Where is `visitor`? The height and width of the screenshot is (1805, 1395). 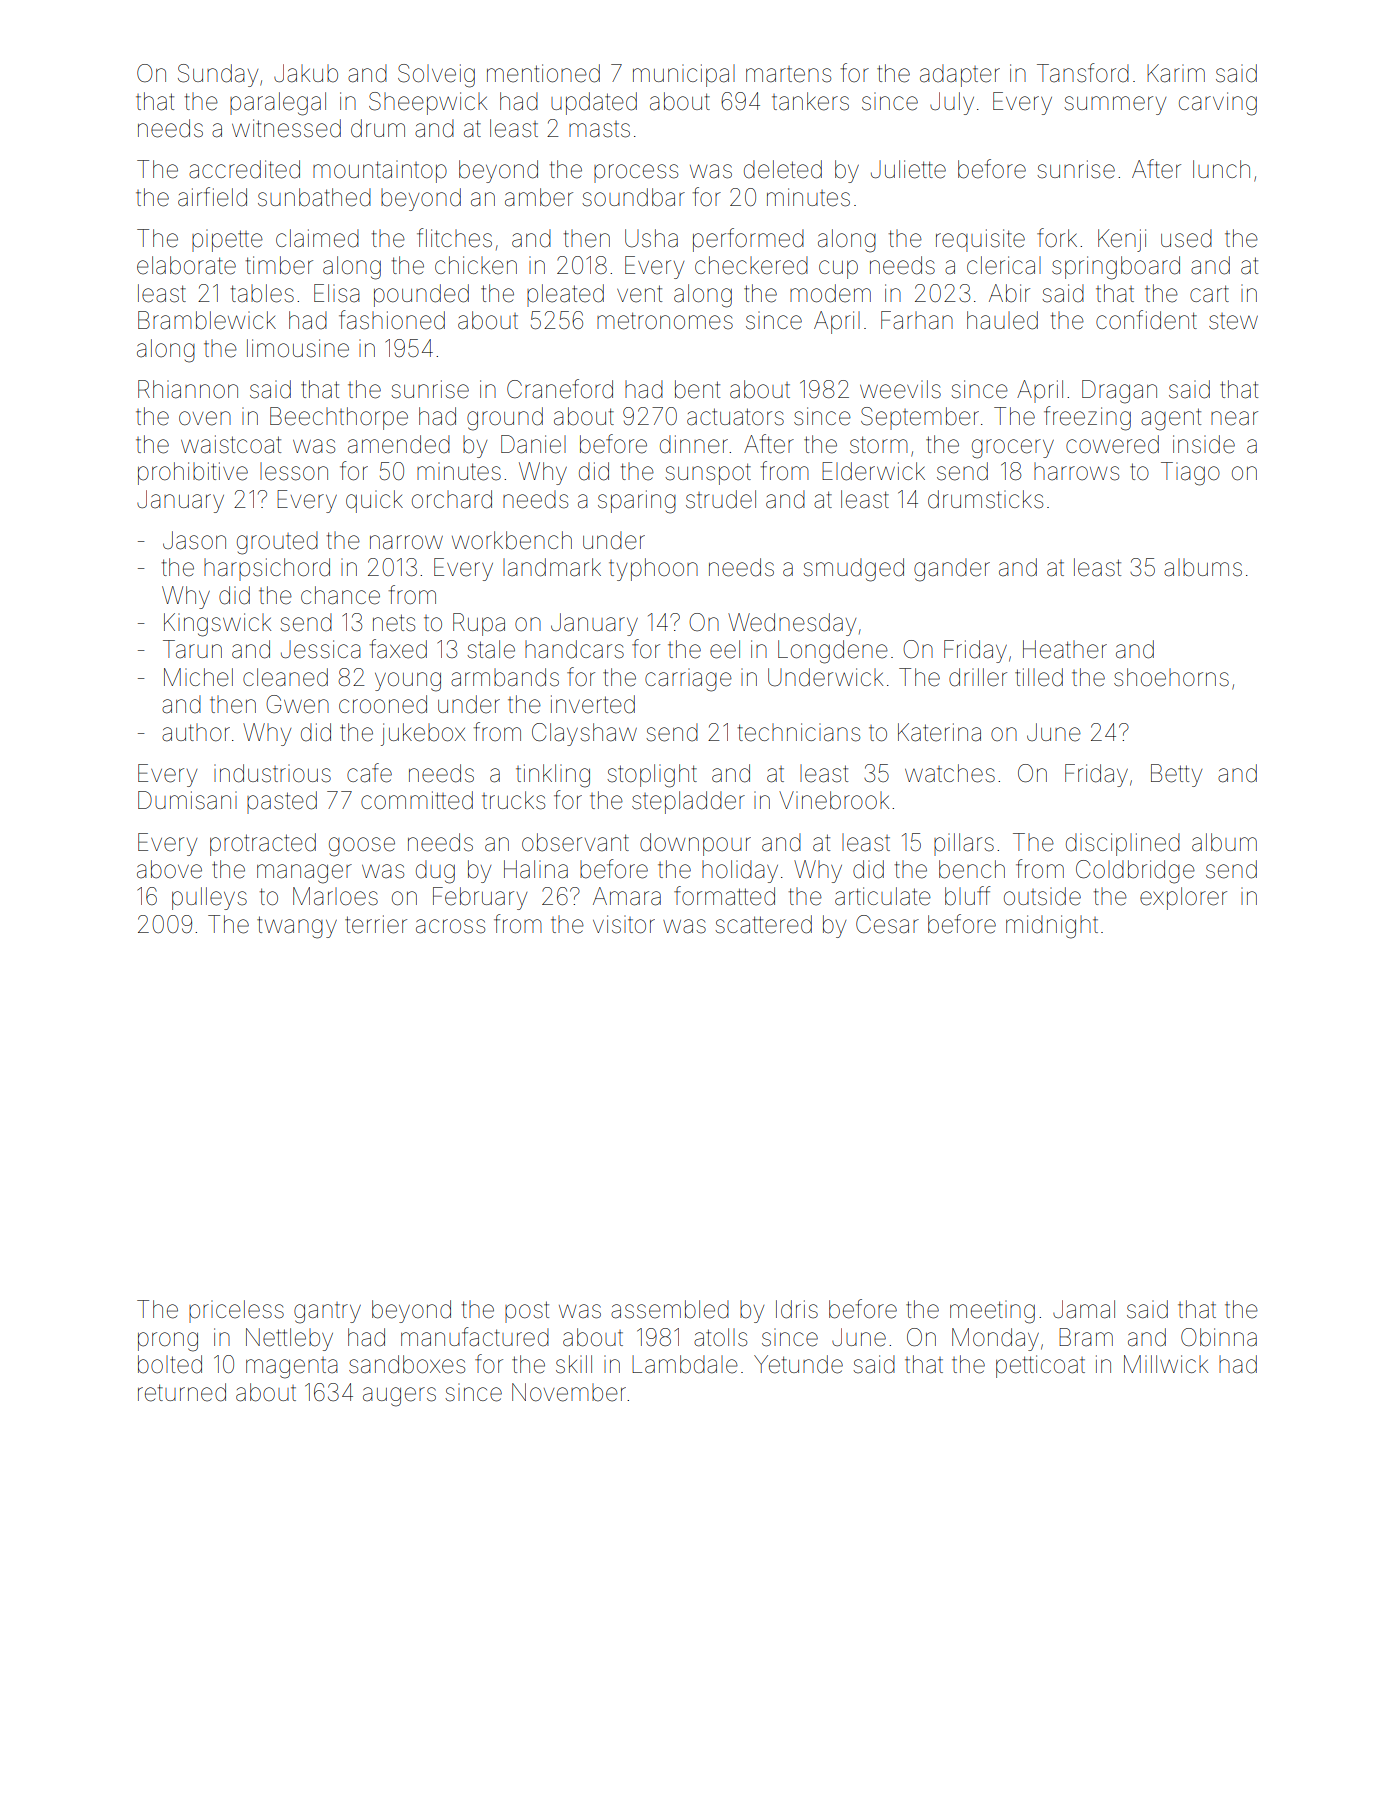
visitor is located at coordinates (624, 924).
